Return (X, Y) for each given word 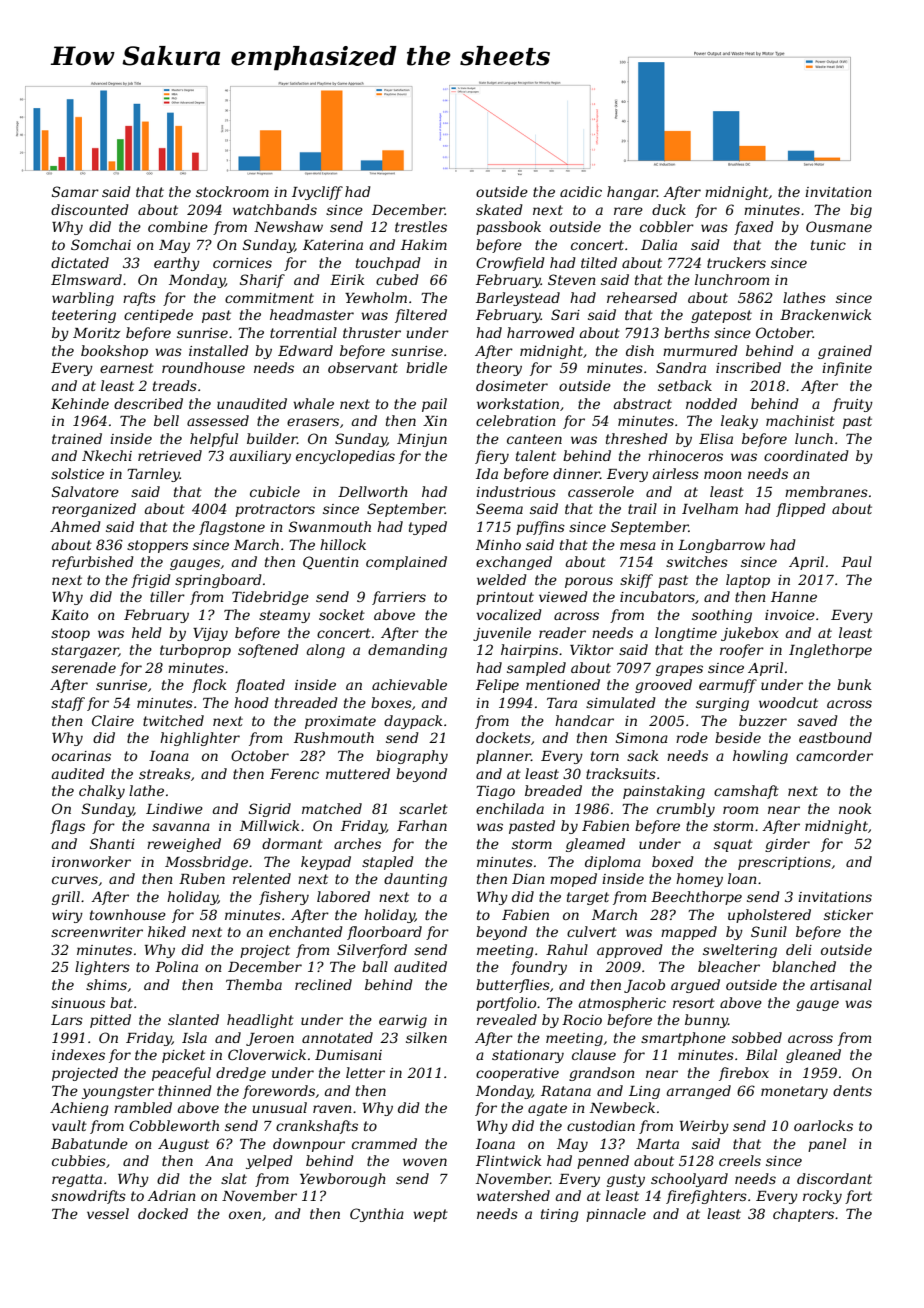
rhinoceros (685, 455)
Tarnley (153, 475)
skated (499, 209)
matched (332, 808)
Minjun (422, 440)
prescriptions (784, 863)
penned (603, 1162)
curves (75, 880)
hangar (632, 193)
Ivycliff (317, 193)
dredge (241, 1074)
